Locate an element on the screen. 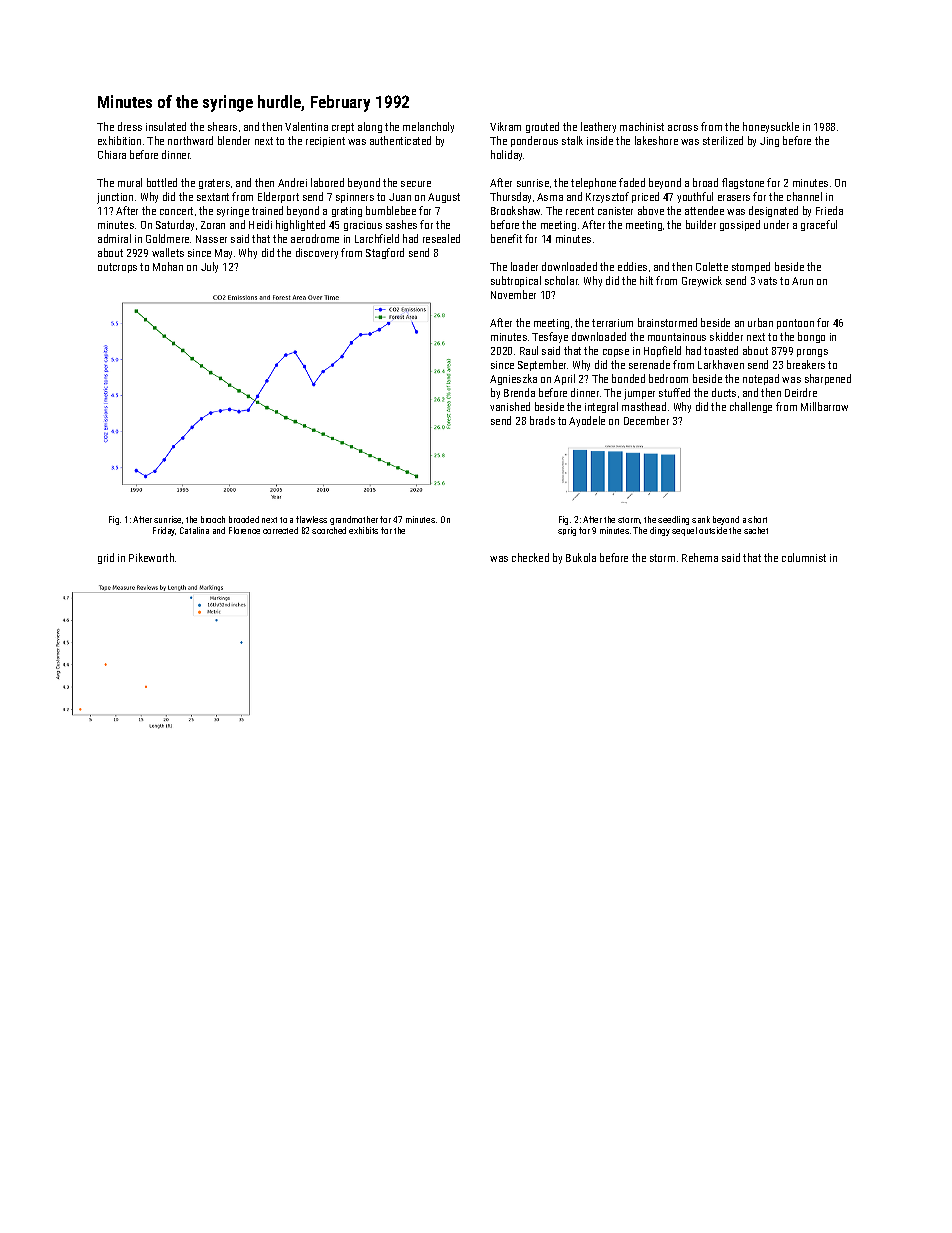  subtropical is located at coordinates (516, 281).
